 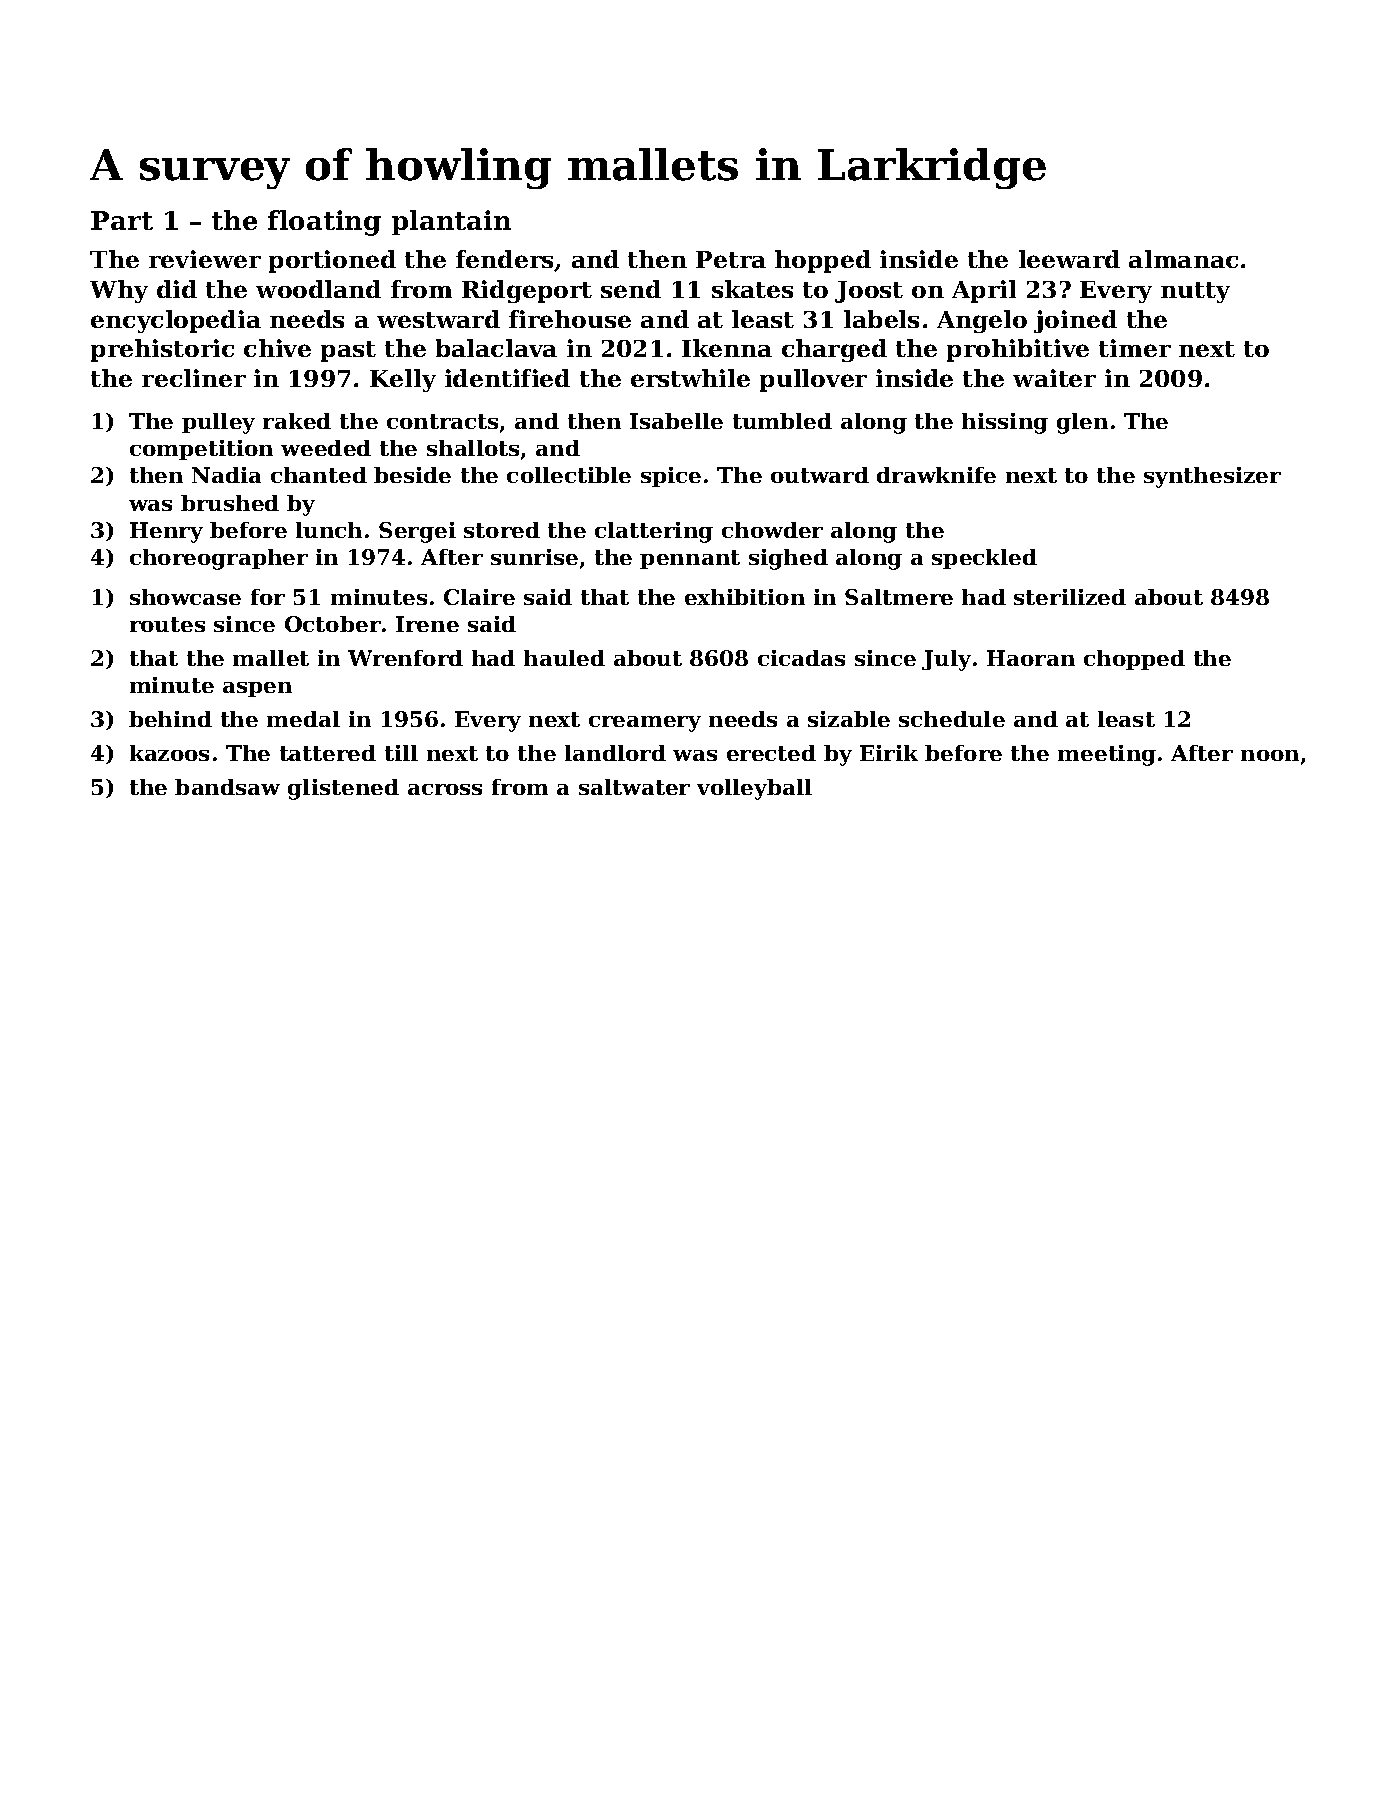 I want to click on cicadas, so click(x=801, y=658).
